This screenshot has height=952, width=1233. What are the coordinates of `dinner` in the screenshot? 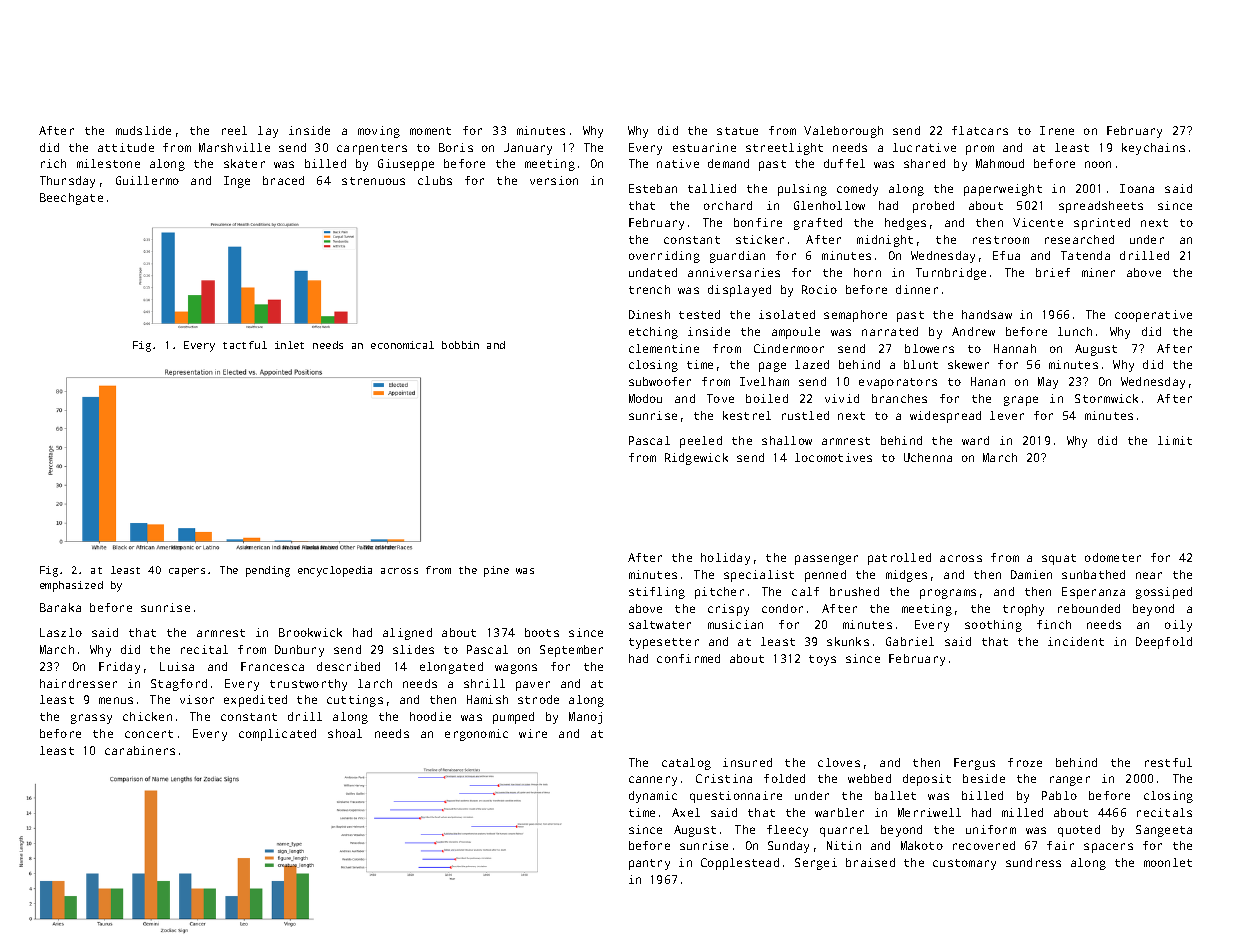 It's located at (917, 289).
